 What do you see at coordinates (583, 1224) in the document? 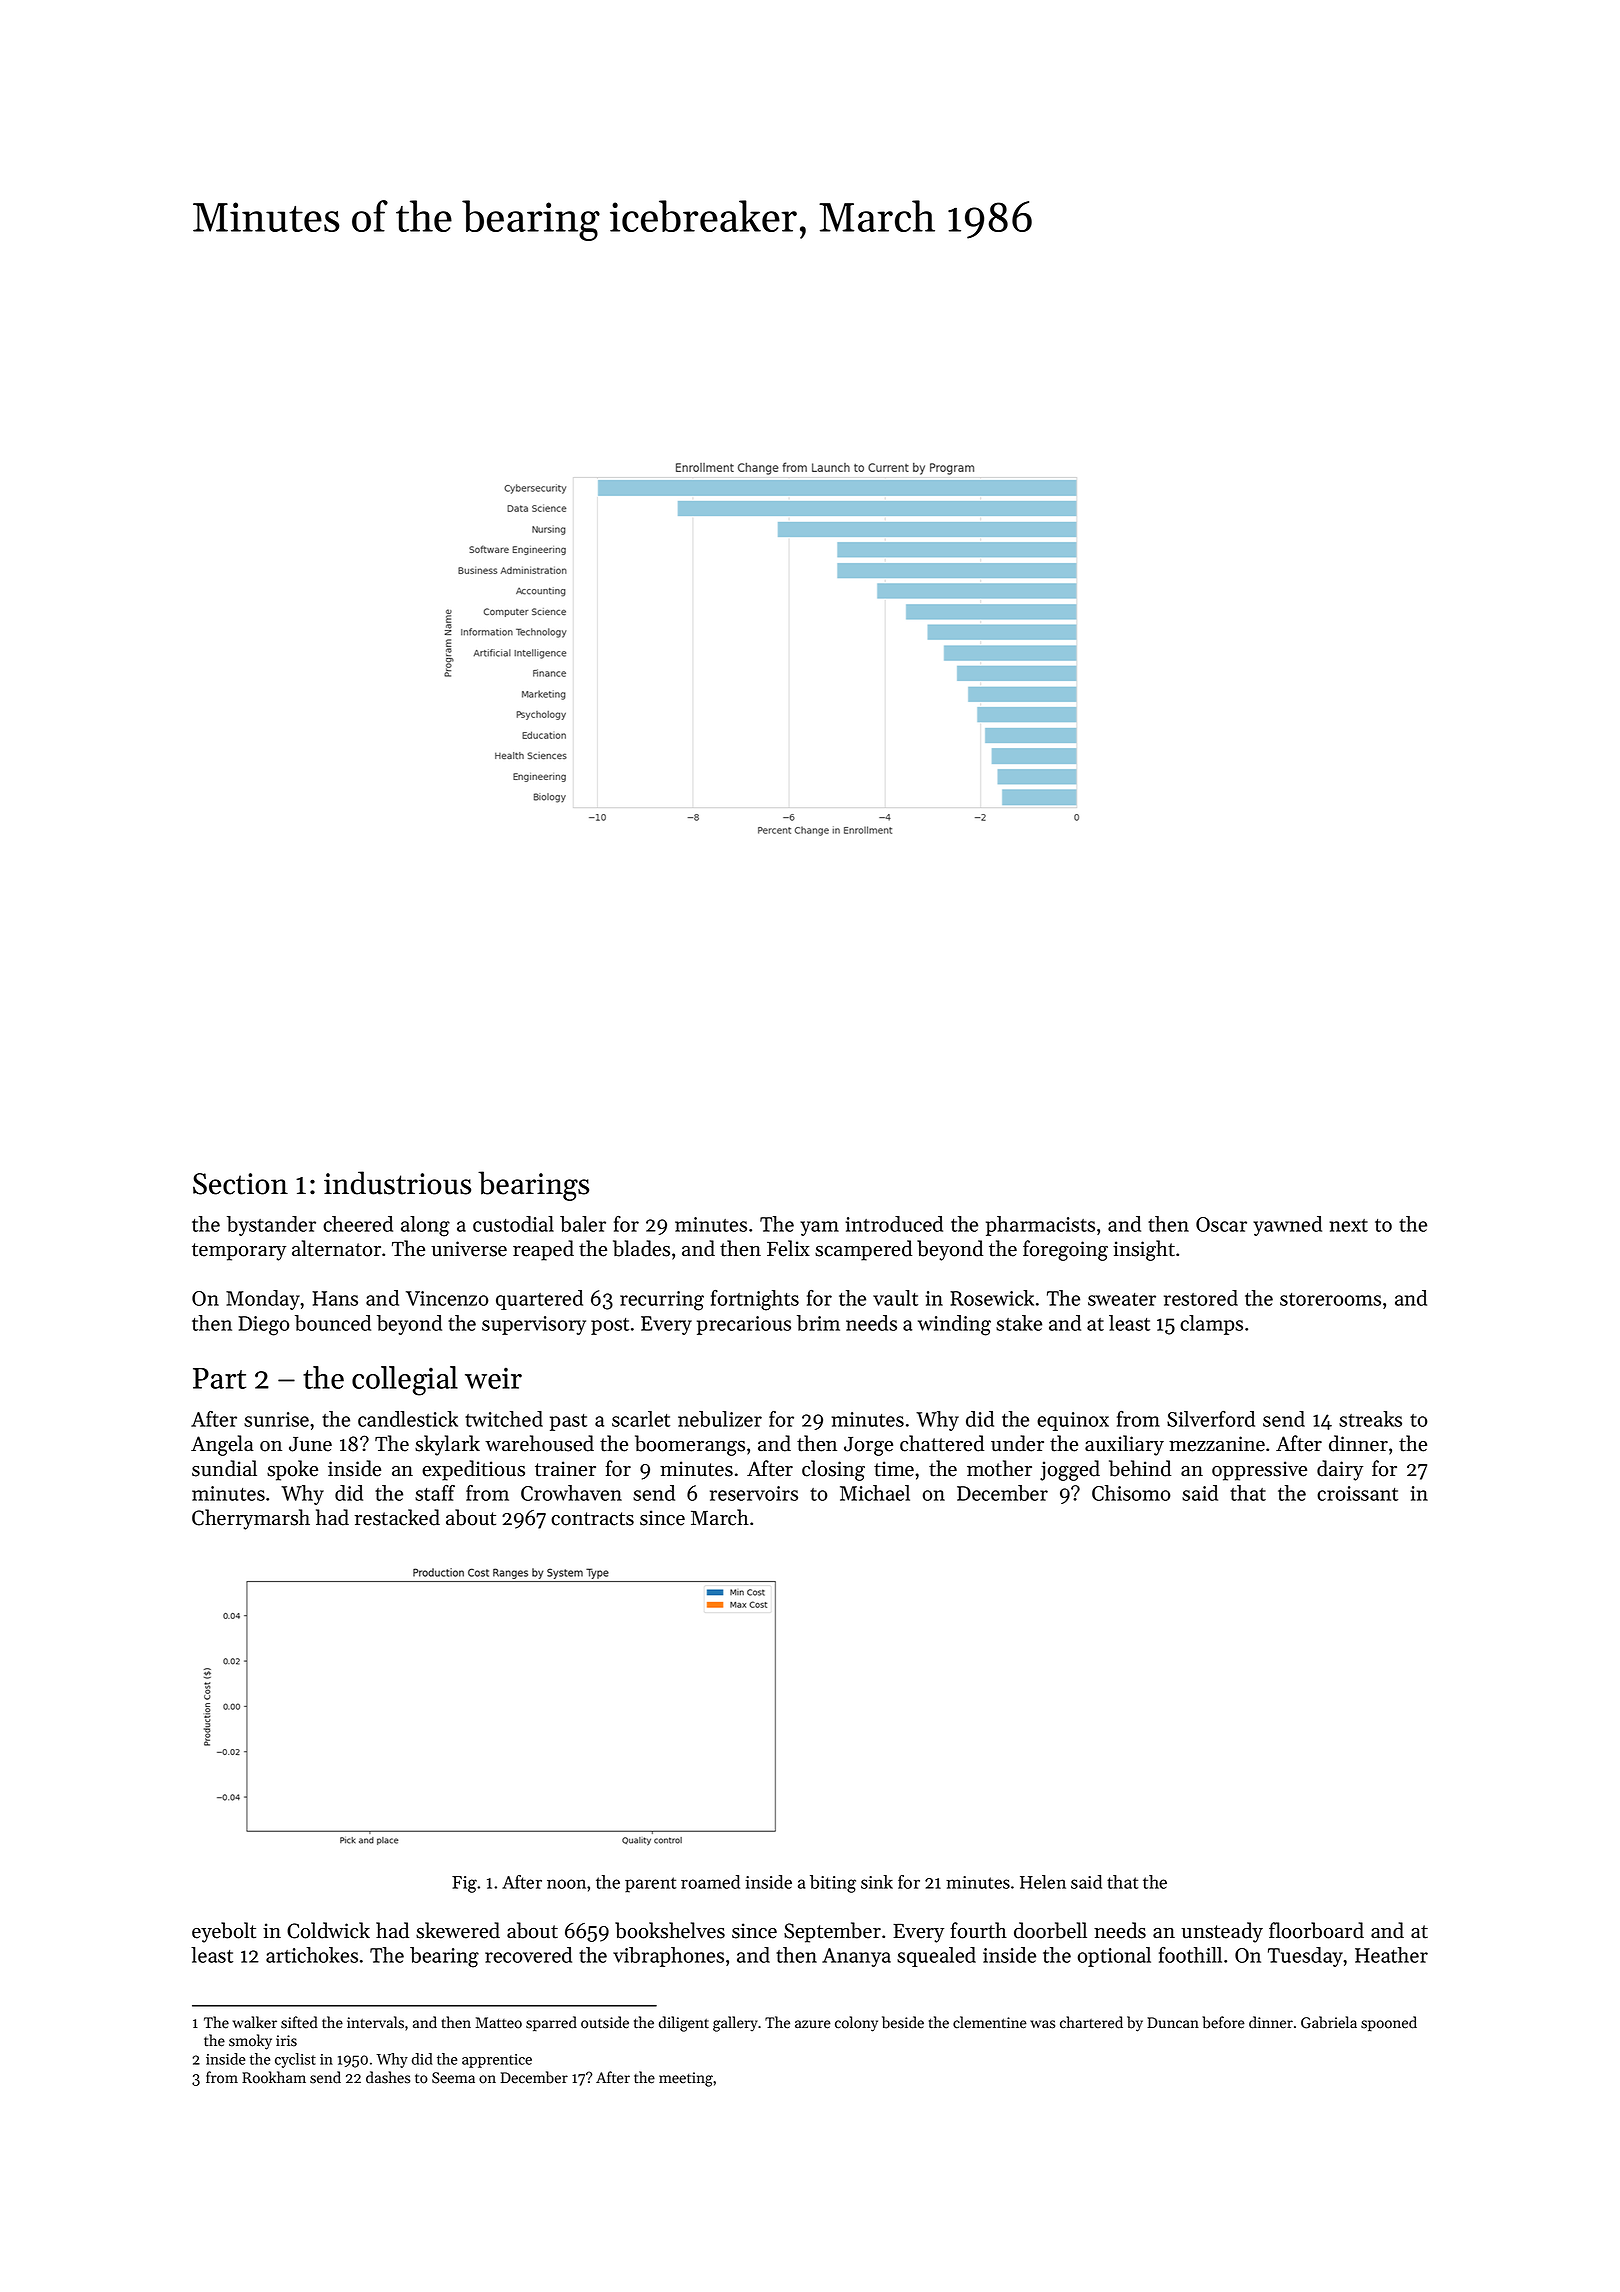
I see `baler` at bounding box center [583, 1224].
